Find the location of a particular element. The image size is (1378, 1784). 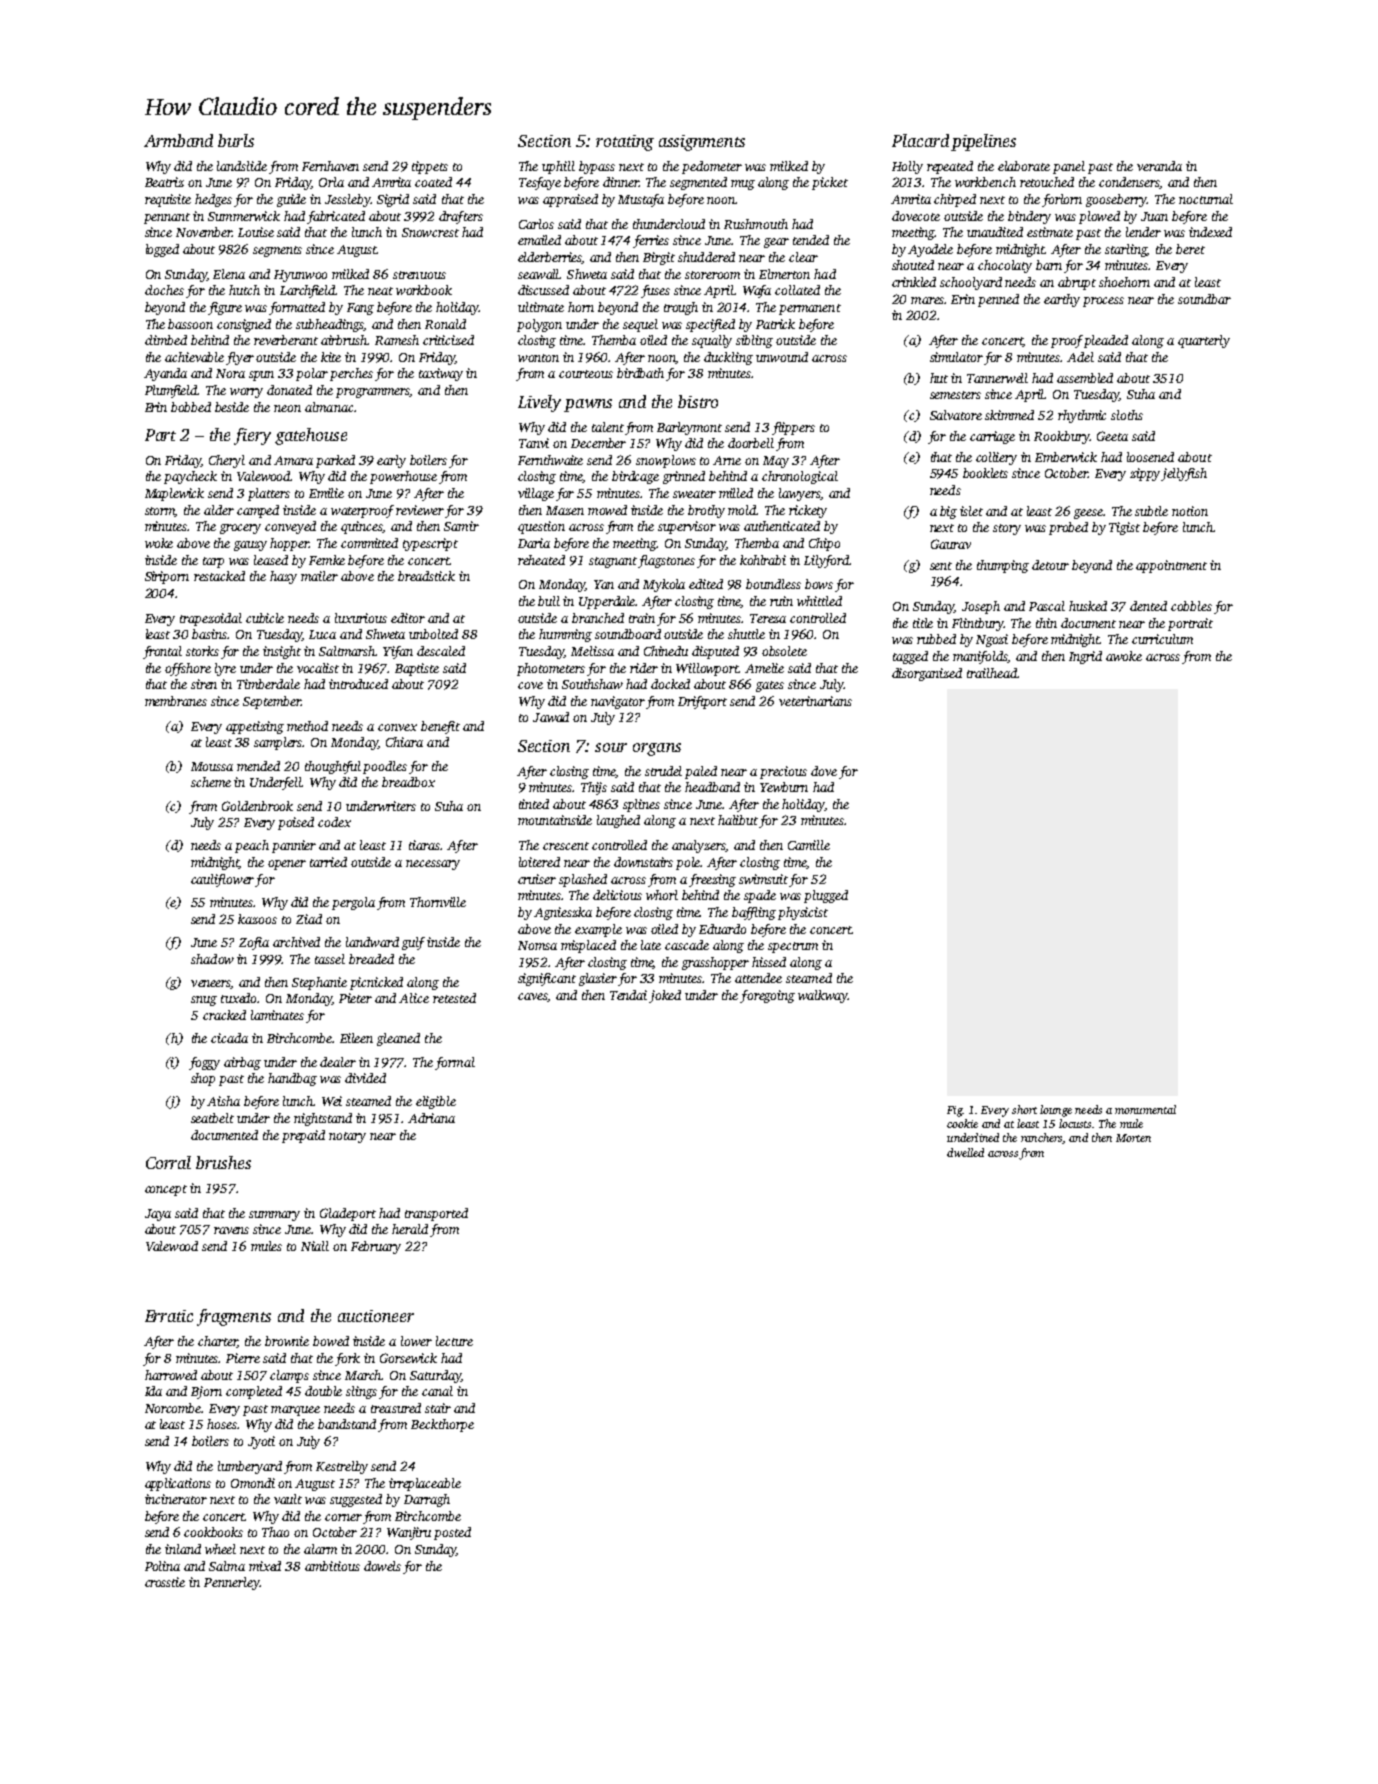

monumental is located at coordinates (1145, 1109).
